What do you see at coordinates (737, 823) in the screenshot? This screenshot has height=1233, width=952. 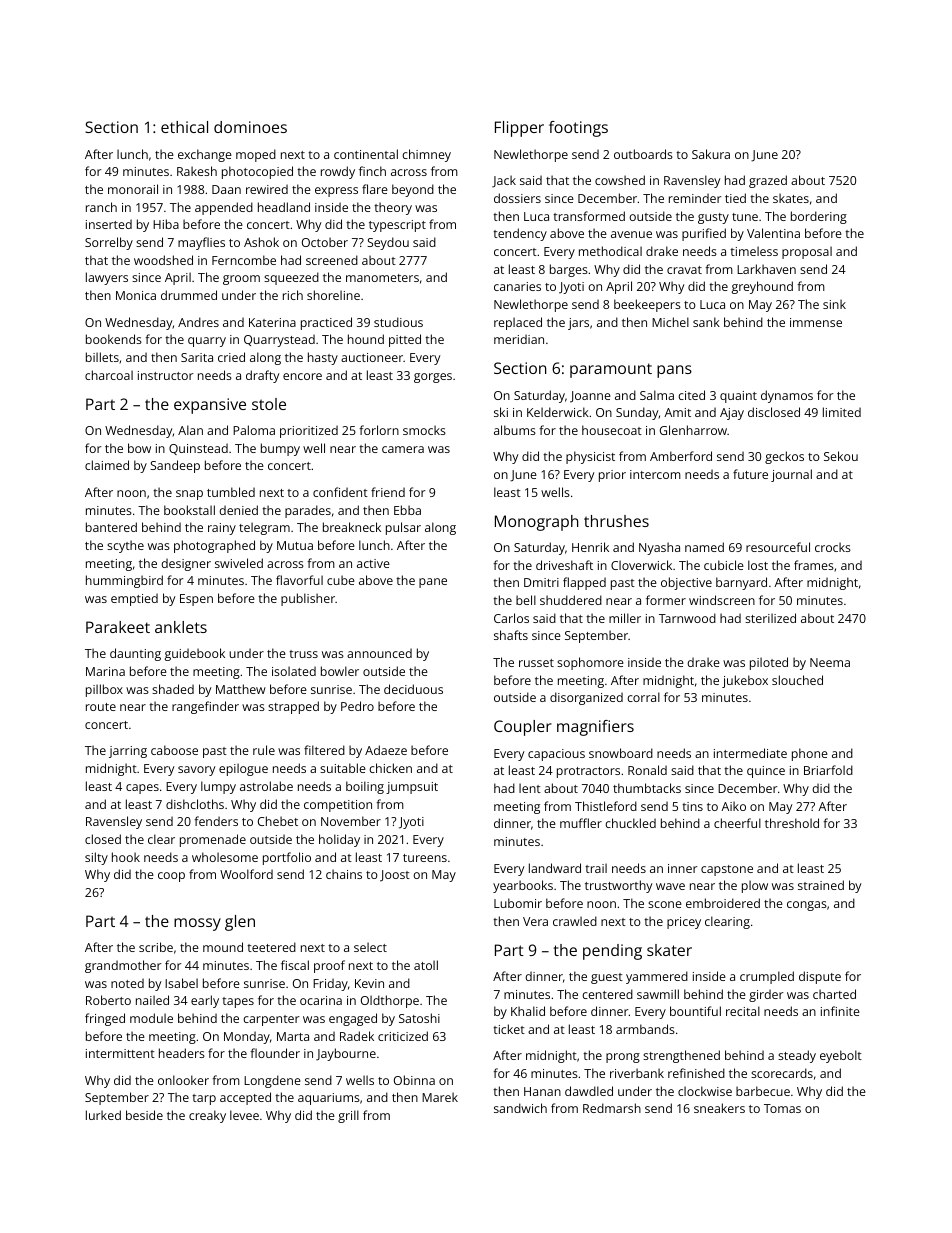 I see `cheerful` at bounding box center [737, 823].
